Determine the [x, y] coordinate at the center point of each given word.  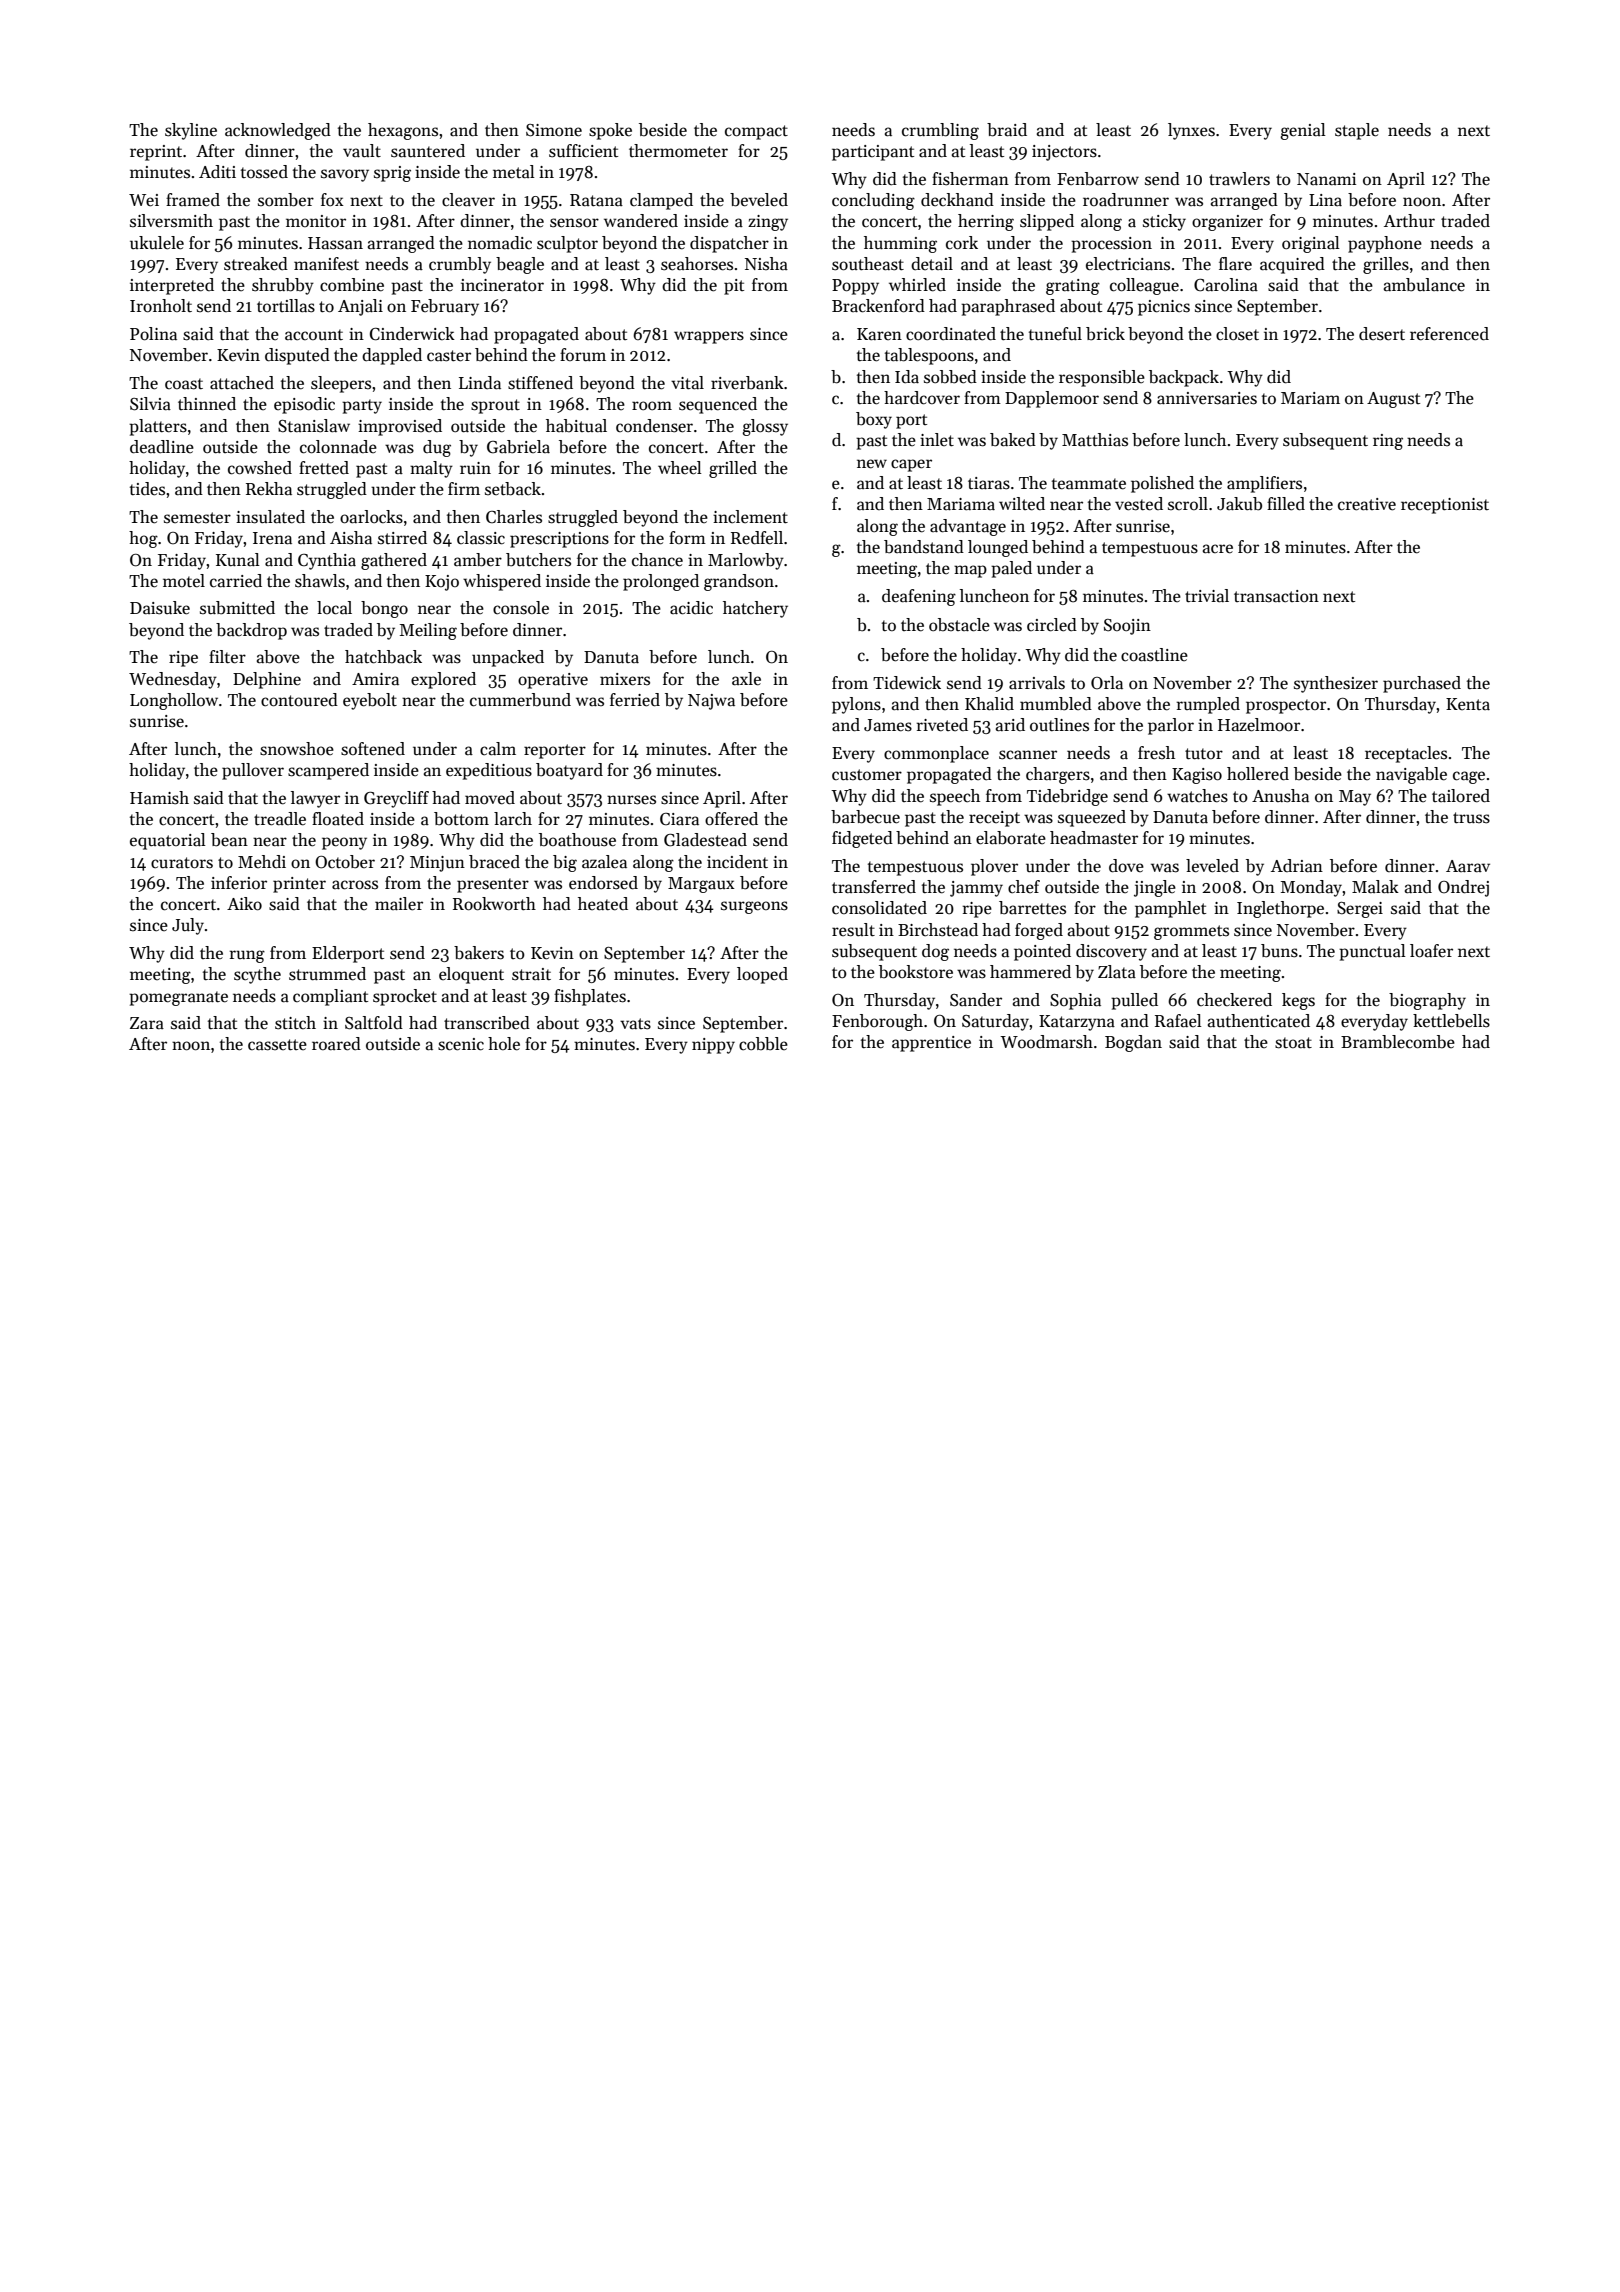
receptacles [1406, 754]
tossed [264, 172]
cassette [277, 1045]
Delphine [267, 680]
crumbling [940, 131]
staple [1357, 131]
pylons [856, 705]
